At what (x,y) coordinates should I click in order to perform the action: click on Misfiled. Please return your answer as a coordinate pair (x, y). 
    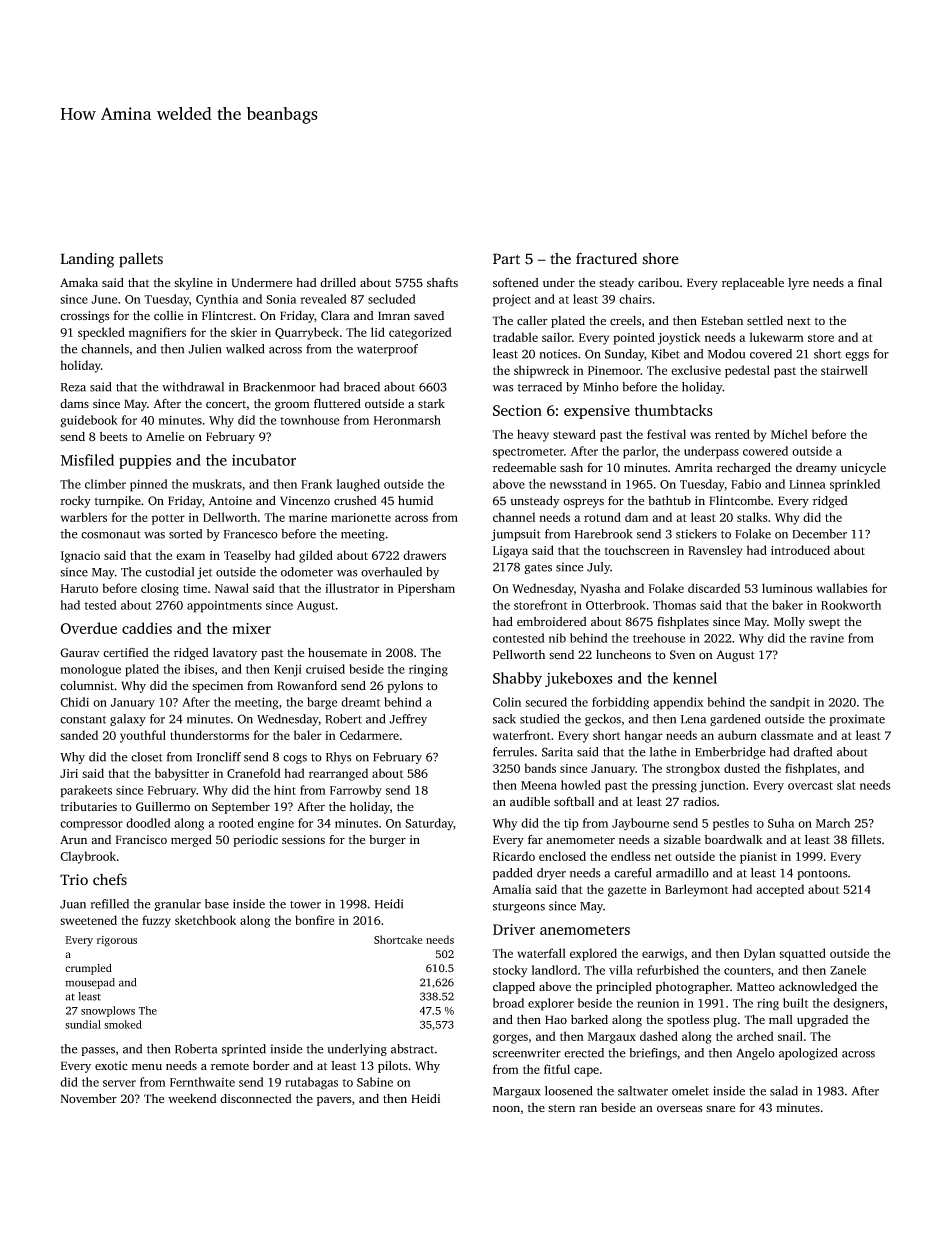
    Looking at the image, I should click on (87, 460).
